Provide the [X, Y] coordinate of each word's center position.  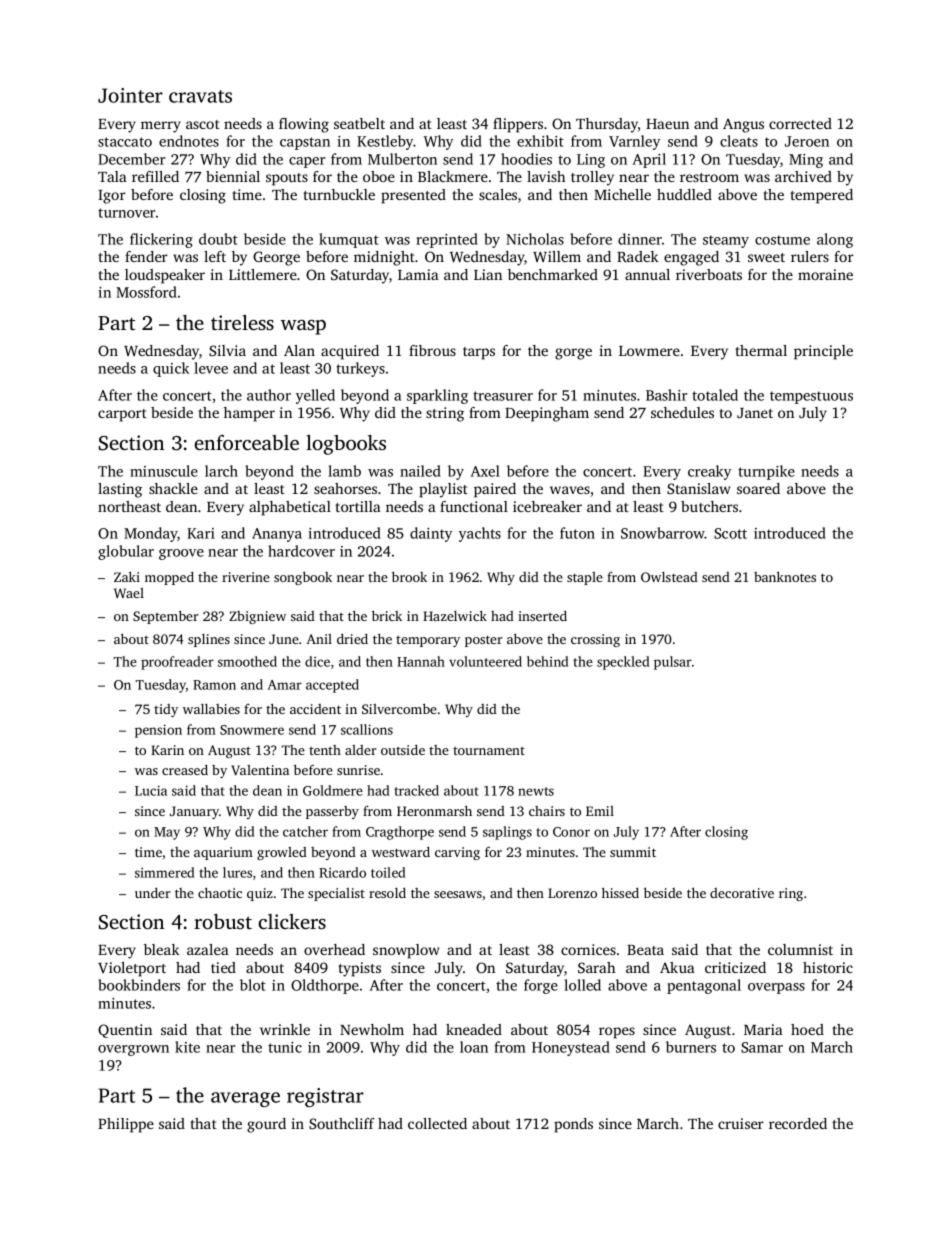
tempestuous [811, 397]
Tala [112, 176]
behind [548, 661]
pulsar [673, 663]
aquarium [223, 853]
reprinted [447, 240]
